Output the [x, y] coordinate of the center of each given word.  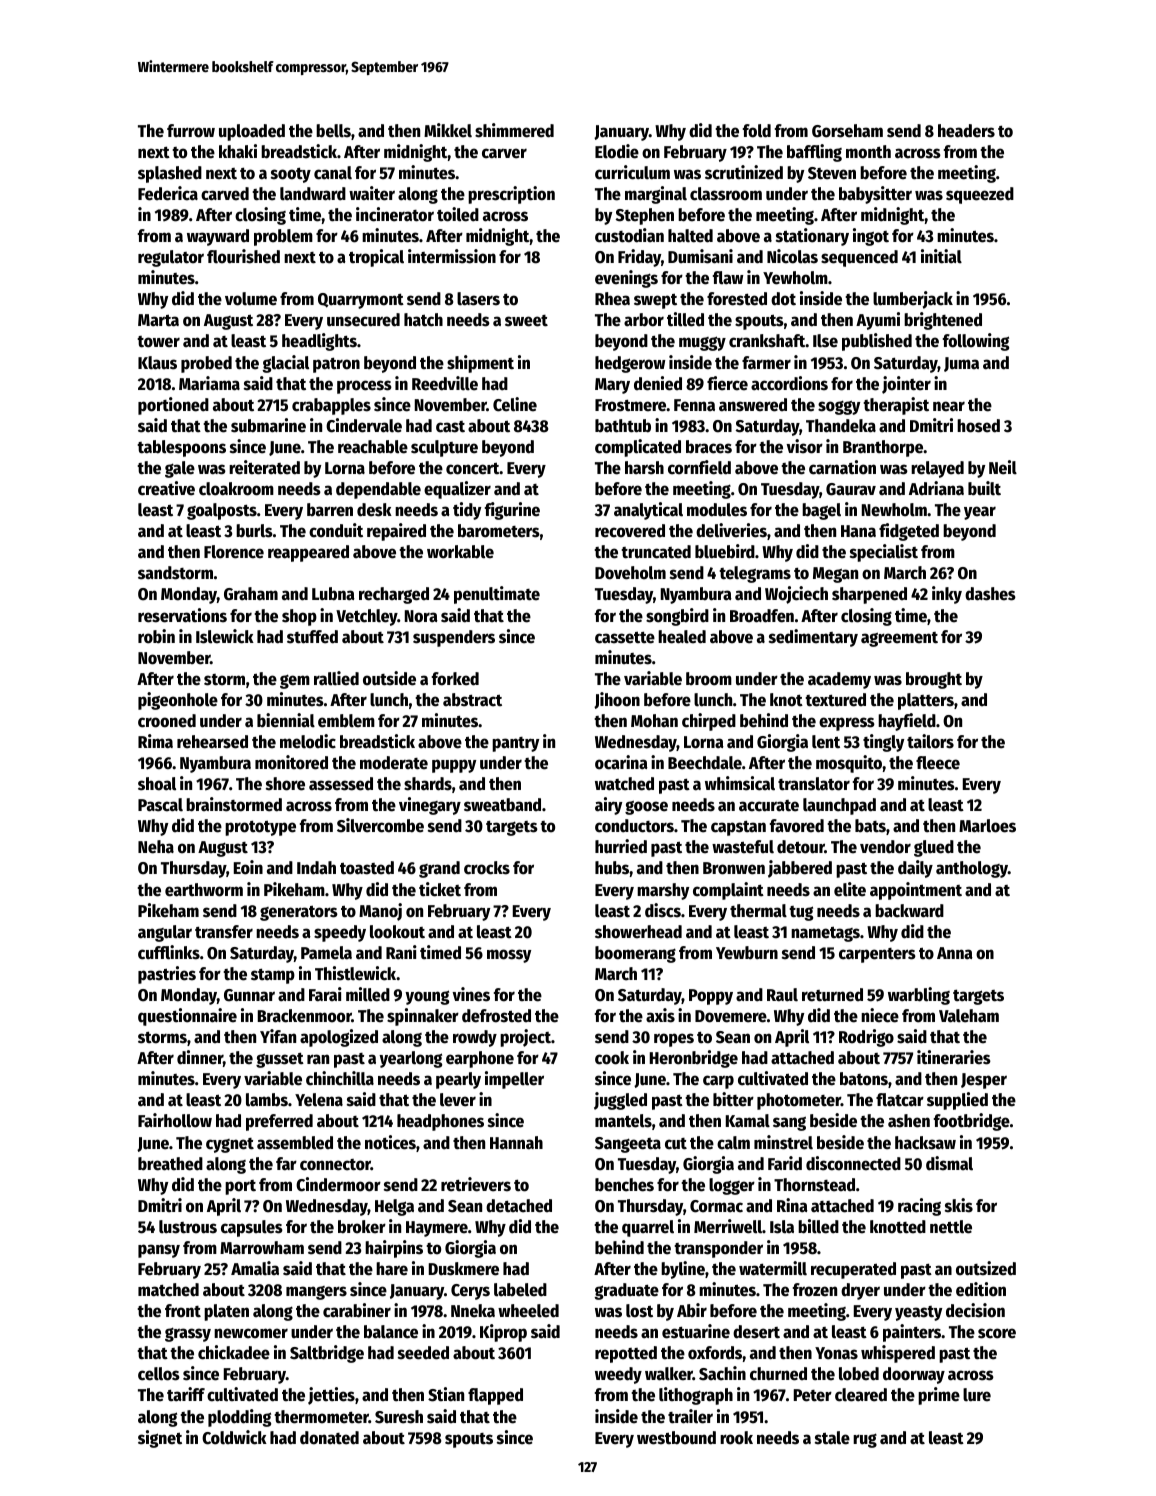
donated [329, 1438]
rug [865, 1440]
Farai [325, 994]
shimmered [514, 130]
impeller [514, 1080]
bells [333, 131]
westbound [676, 1438]
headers [966, 131]
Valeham [969, 1016]
